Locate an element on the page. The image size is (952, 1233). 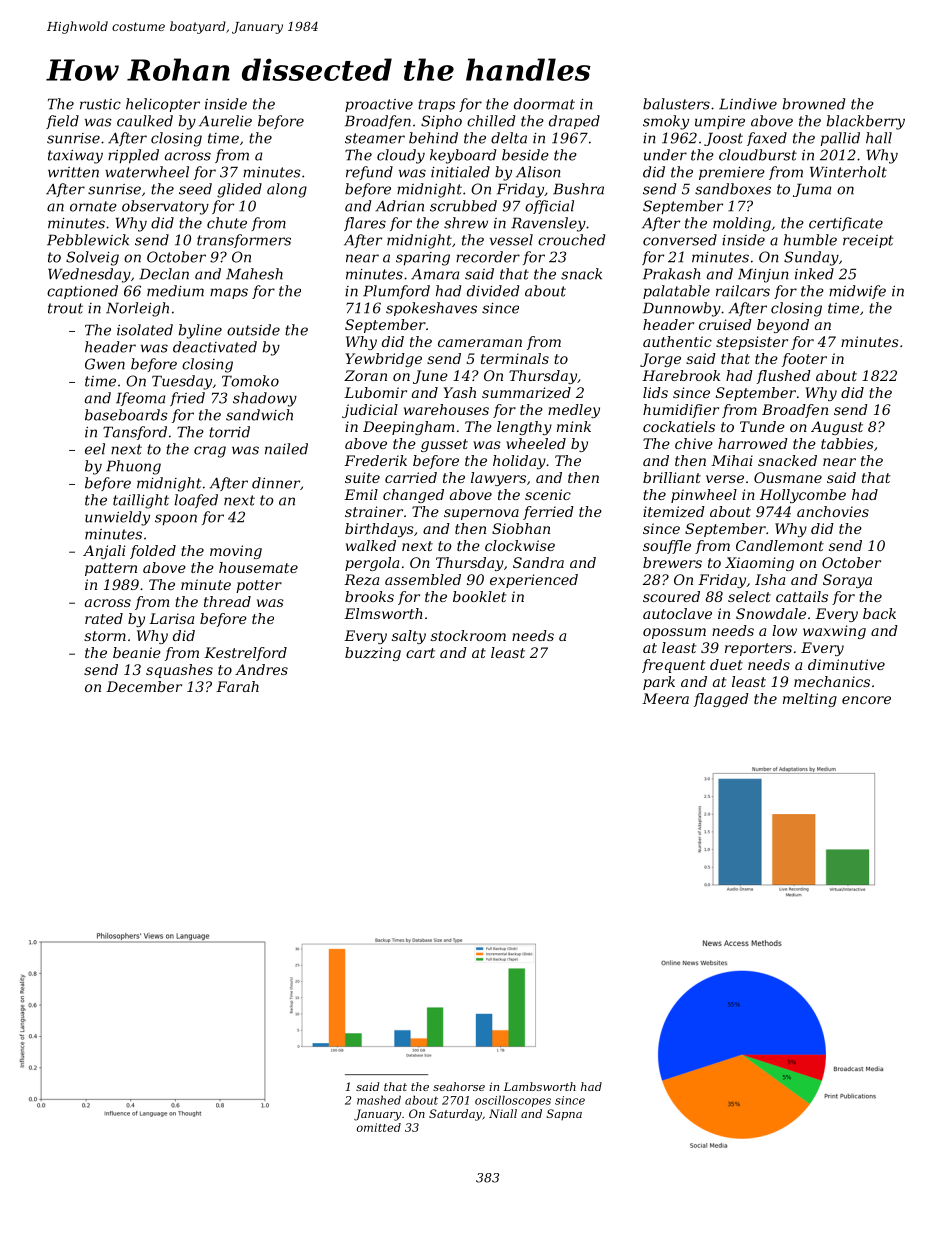
proactive is located at coordinates (379, 105).
